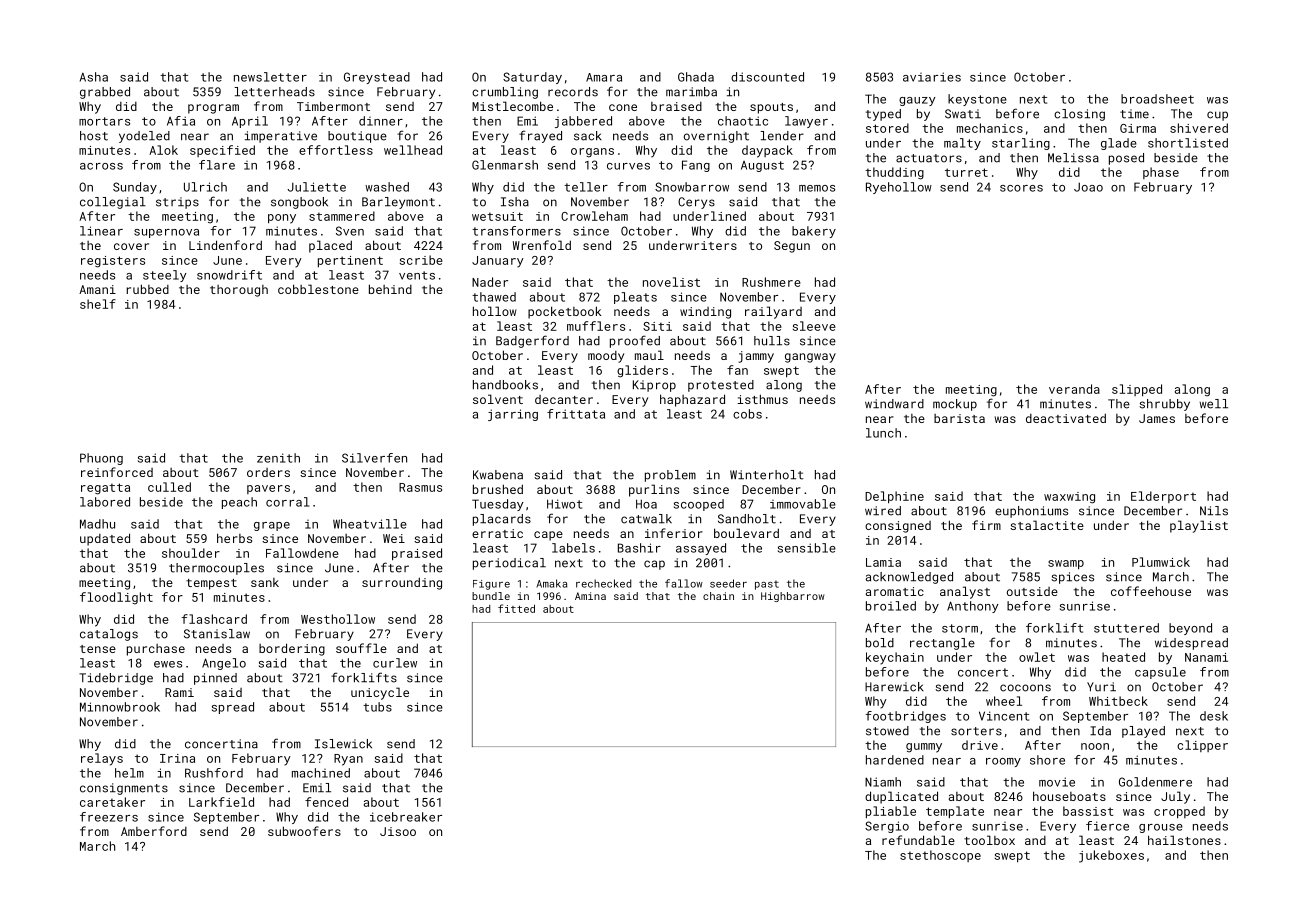  What do you see at coordinates (1161, 173) in the screenshot?
I see `phase` at bounding box center [1161, 173].
